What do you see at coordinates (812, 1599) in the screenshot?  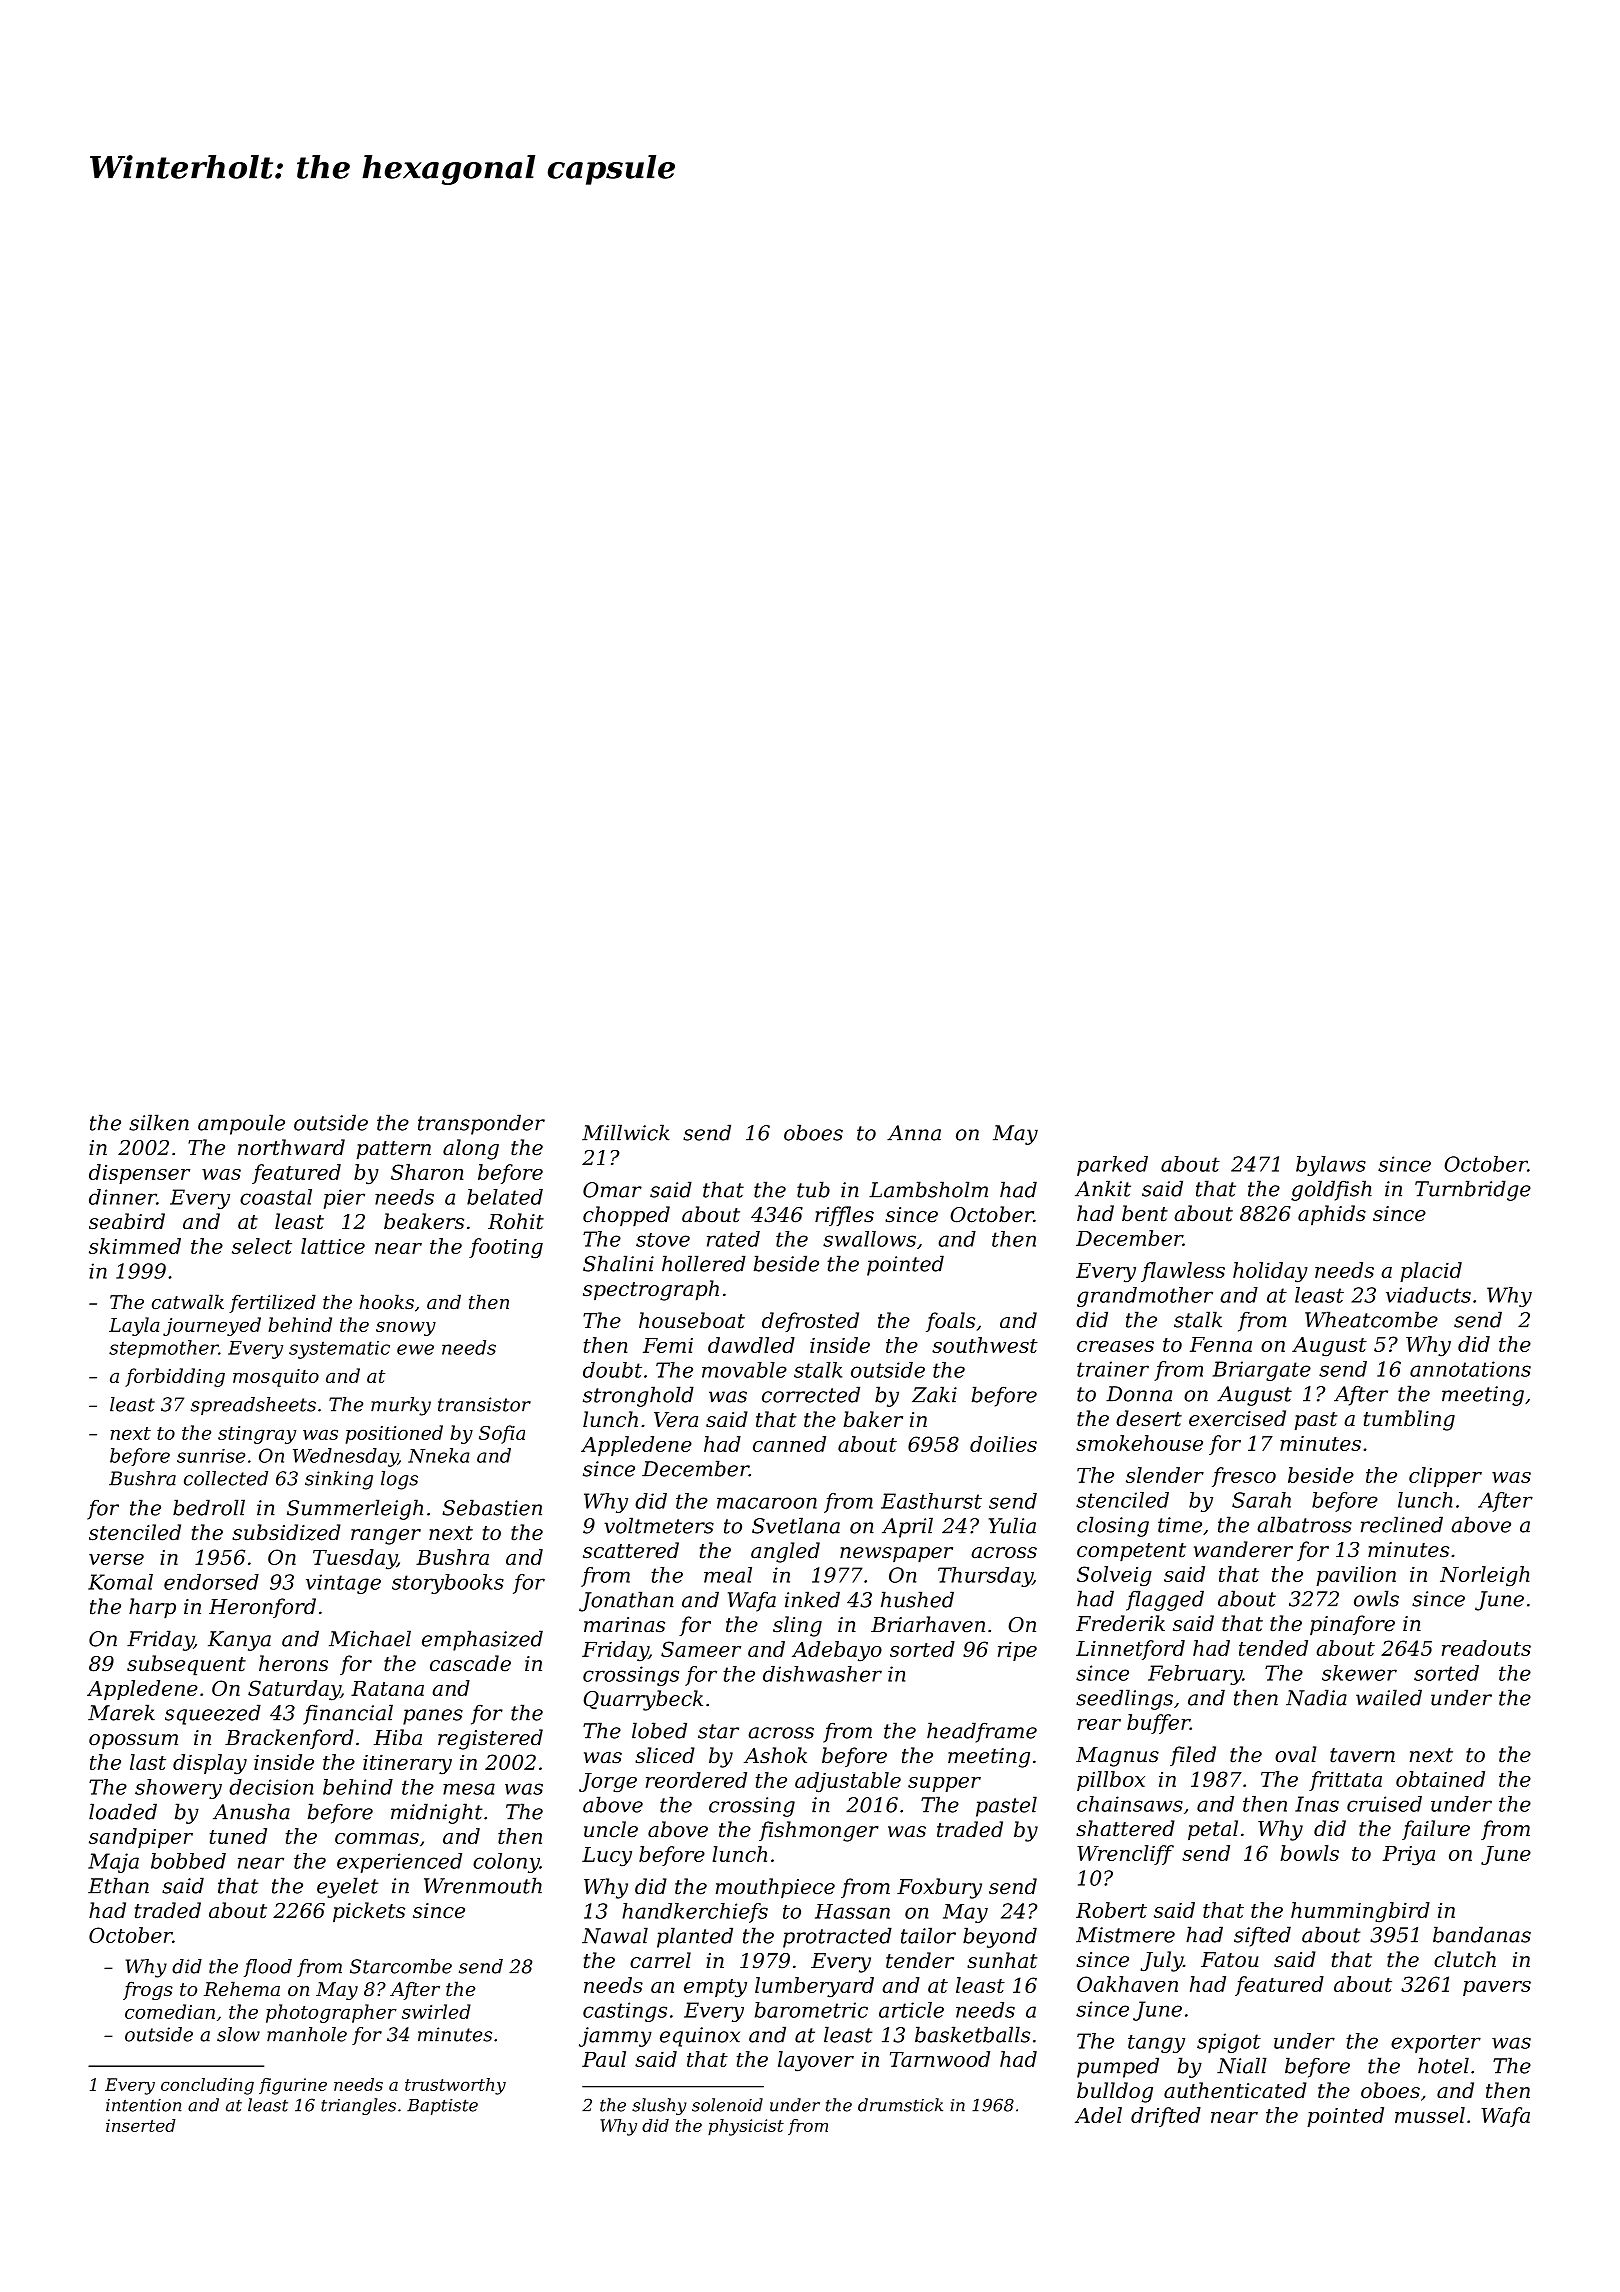 I see `inked` at bounding box center [812, 1599].
